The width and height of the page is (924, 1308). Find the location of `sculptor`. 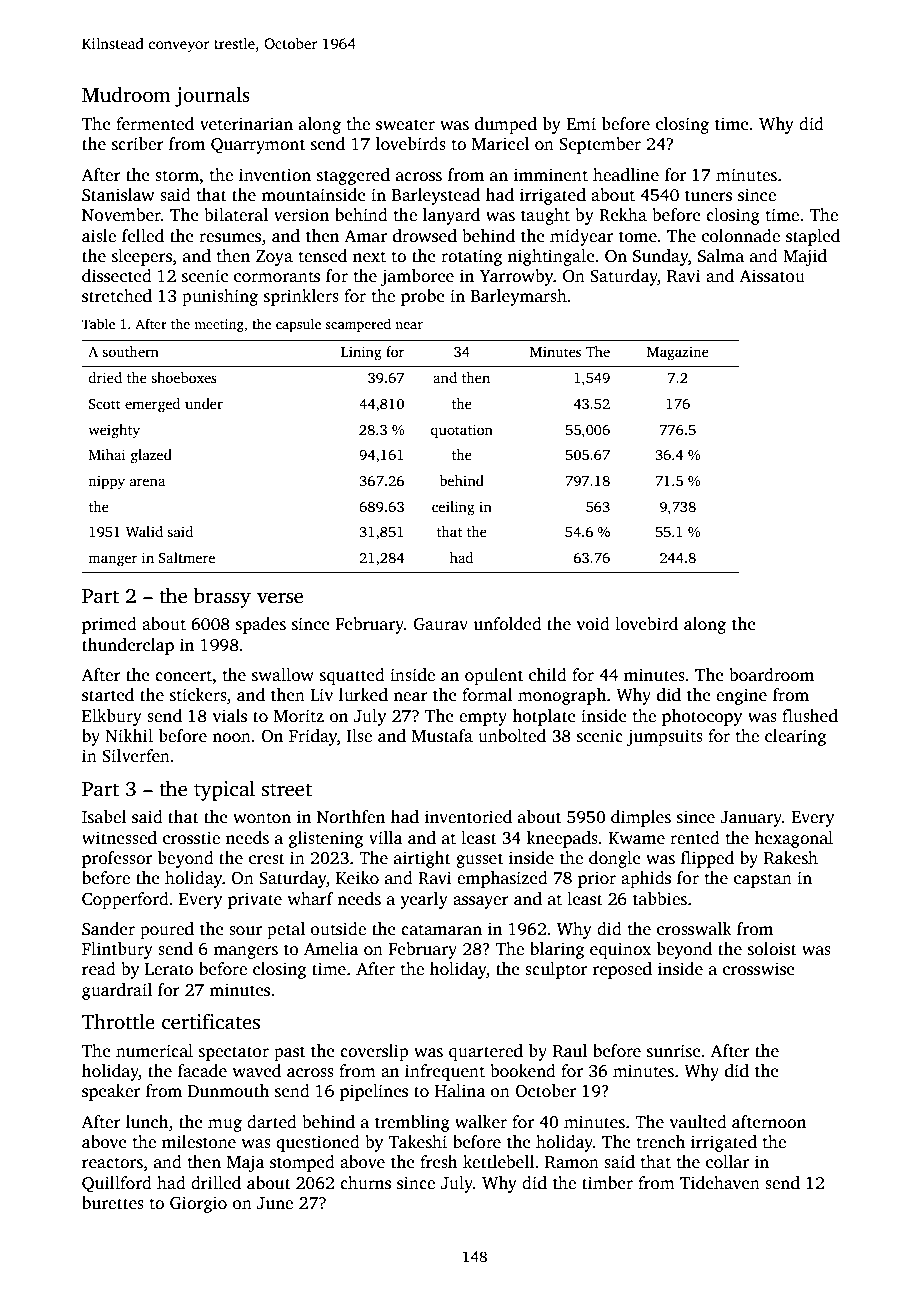

sculptor is located at coordinates (556, 970).
